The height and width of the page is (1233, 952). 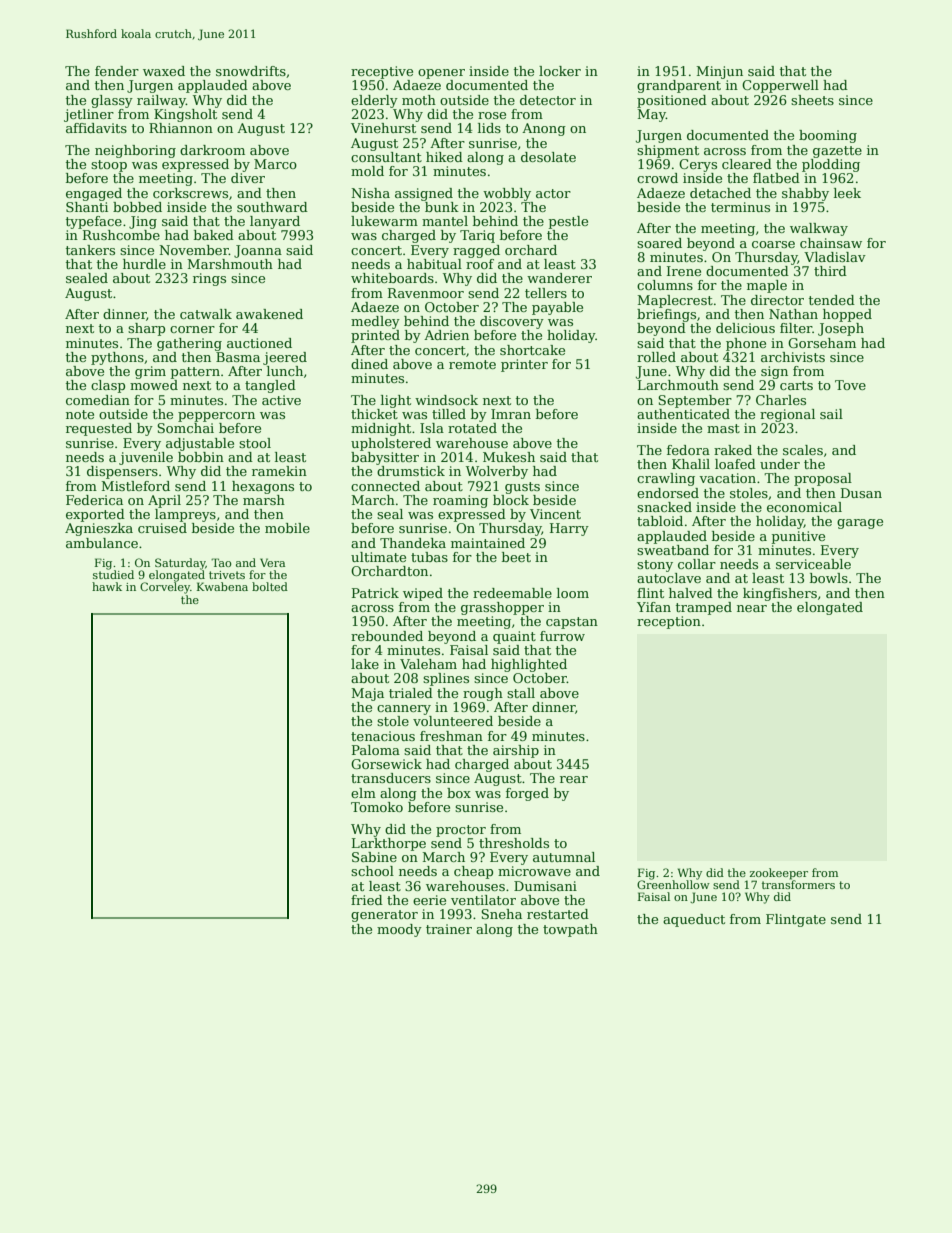 What do you see at coordinates (831, 414) in the page?
I see `sail` at bounding box center [831, 414].
